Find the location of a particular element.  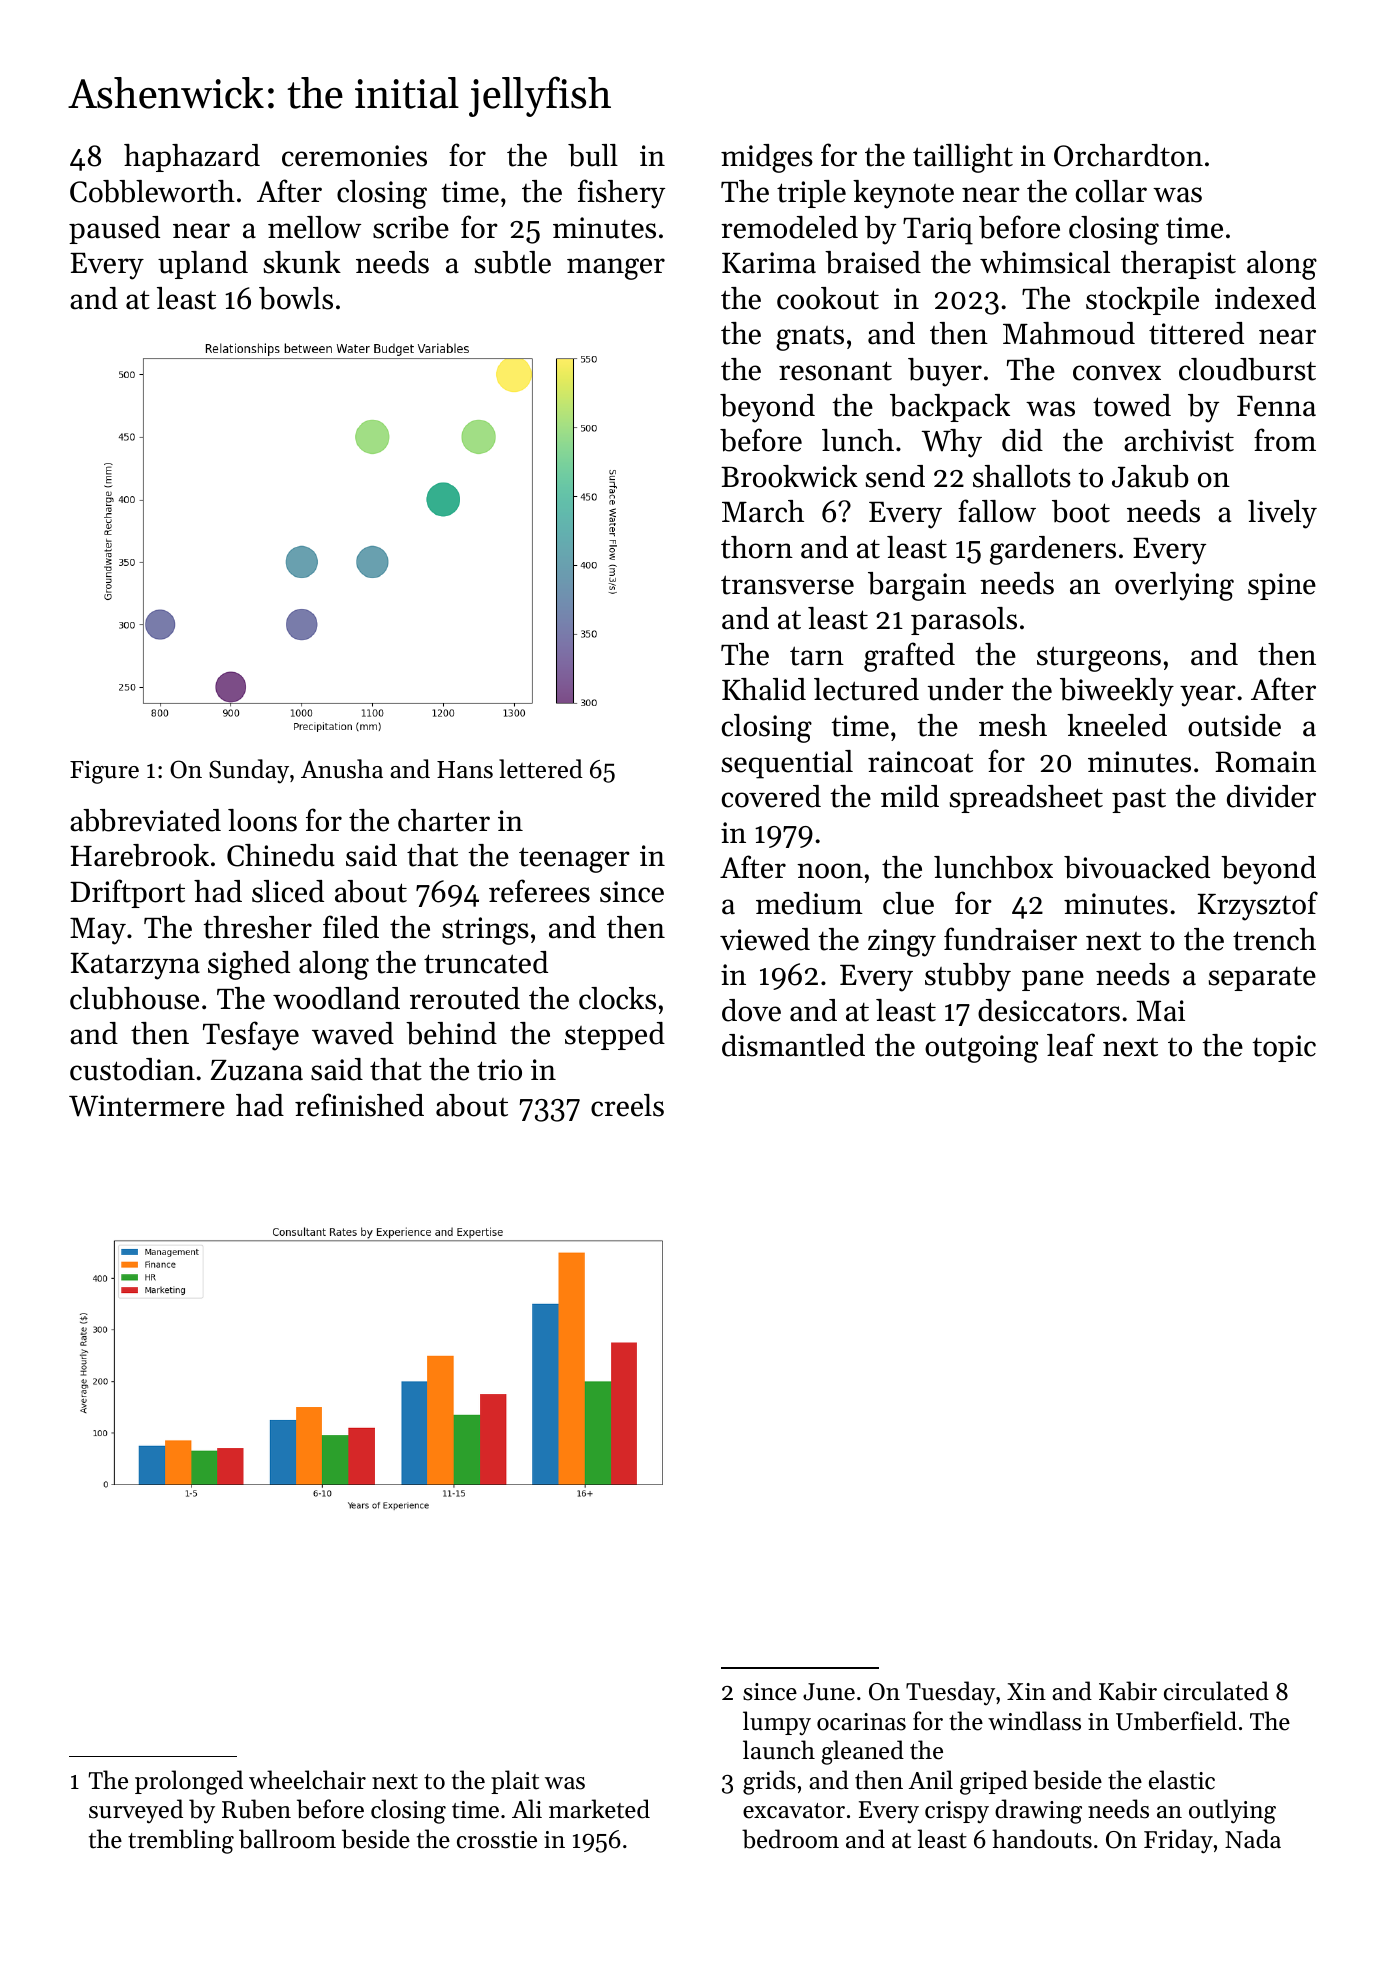

Brookwick is located at coordinates (789, 476).
